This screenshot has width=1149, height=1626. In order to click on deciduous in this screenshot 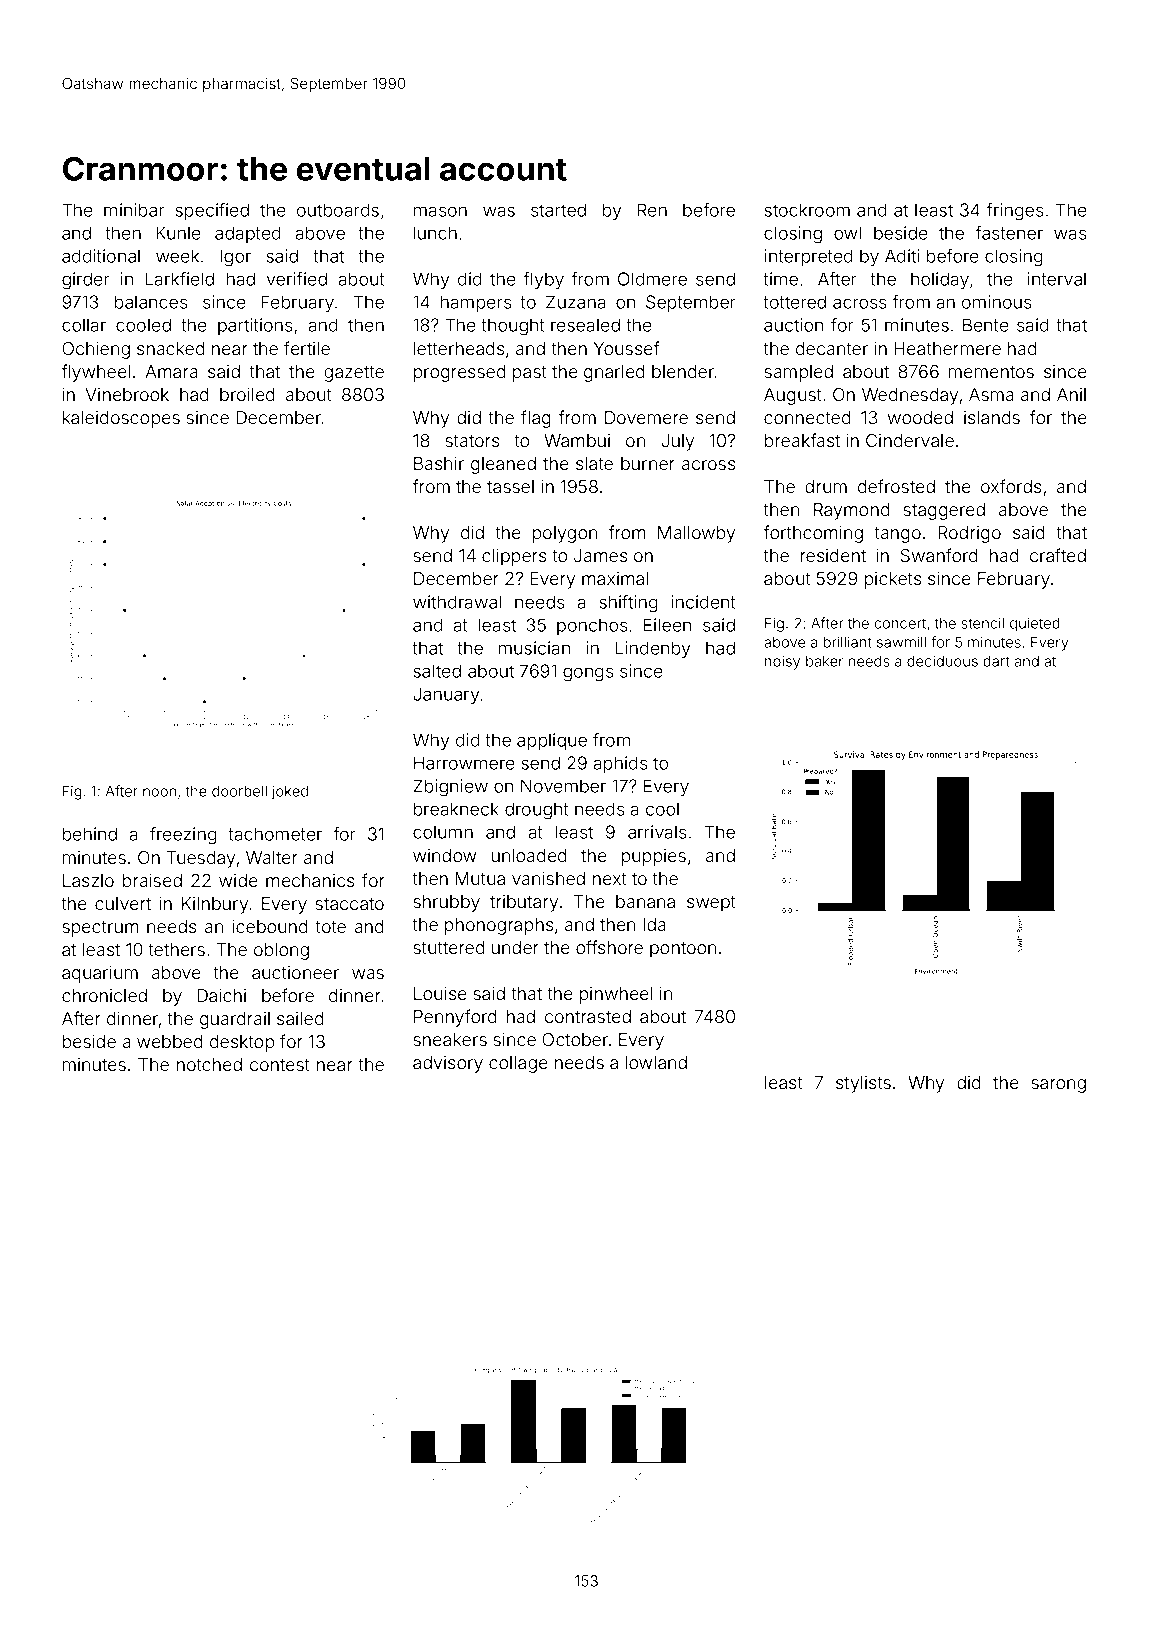, I will do `click(942, 661)`.
